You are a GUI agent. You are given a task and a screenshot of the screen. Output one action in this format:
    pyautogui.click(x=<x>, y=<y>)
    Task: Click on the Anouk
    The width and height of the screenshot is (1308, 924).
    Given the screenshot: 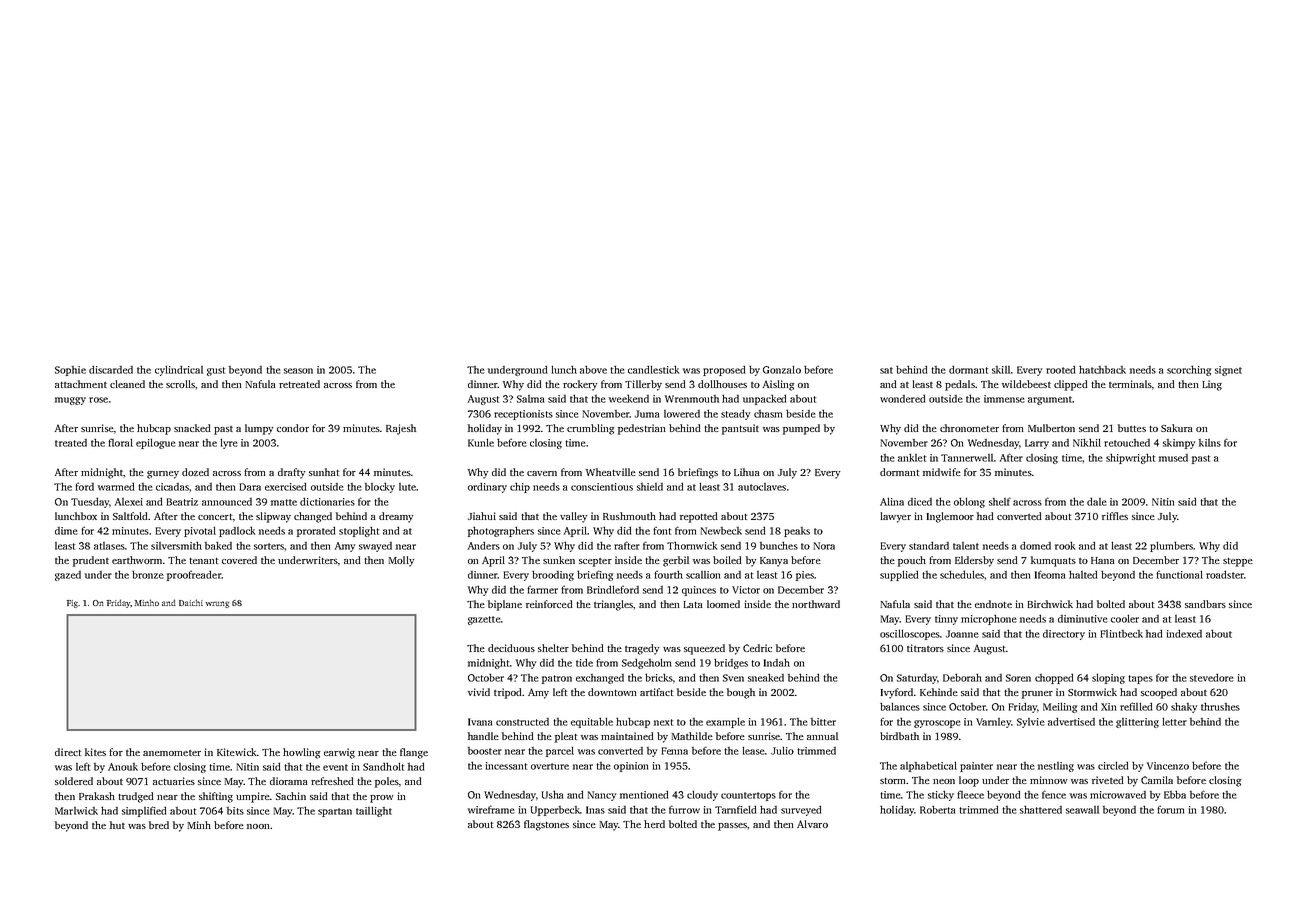 What is the action you would take?
    pyautogui.click(x=123, y=767)
